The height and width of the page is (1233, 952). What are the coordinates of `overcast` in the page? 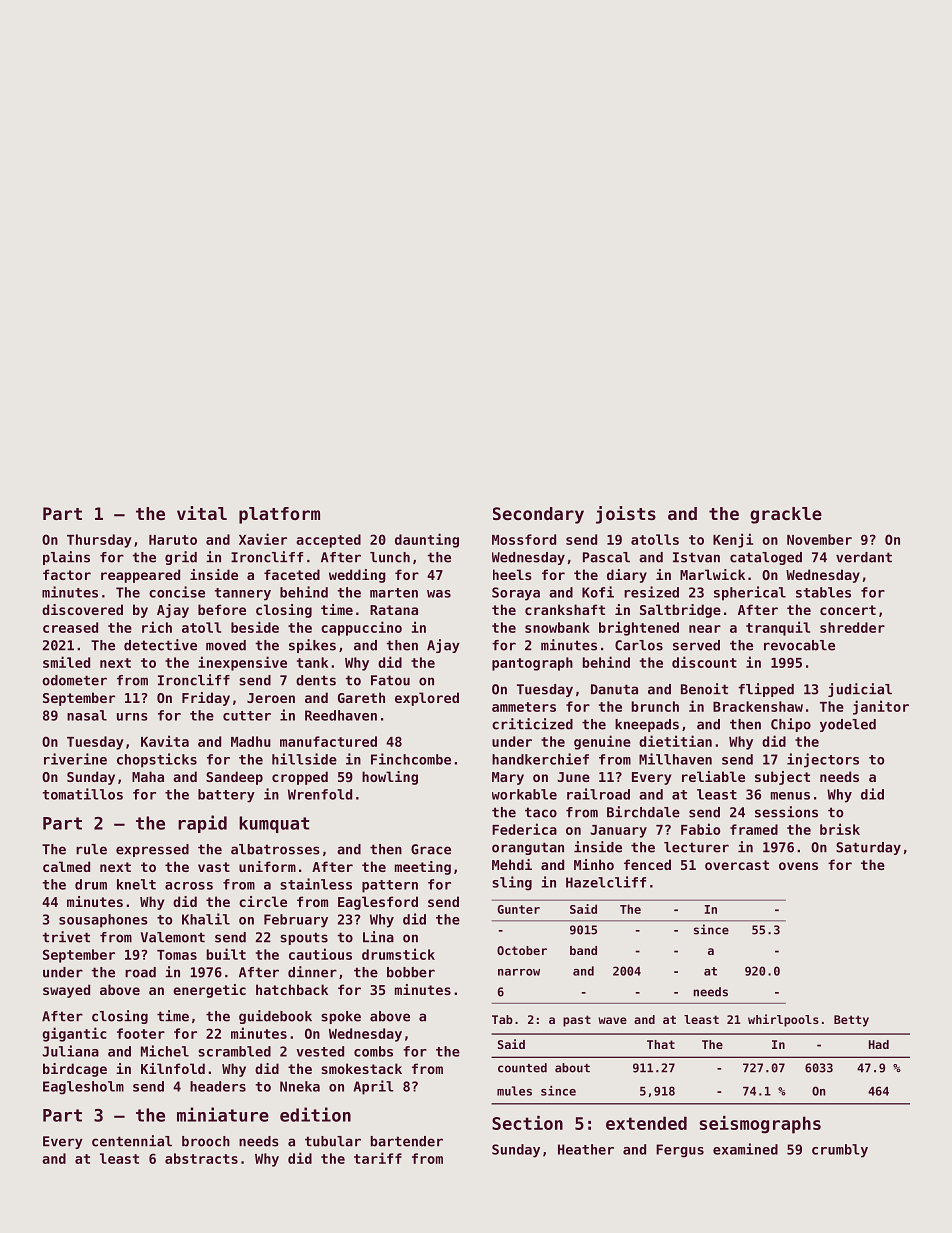 It's located at (737, 865).
